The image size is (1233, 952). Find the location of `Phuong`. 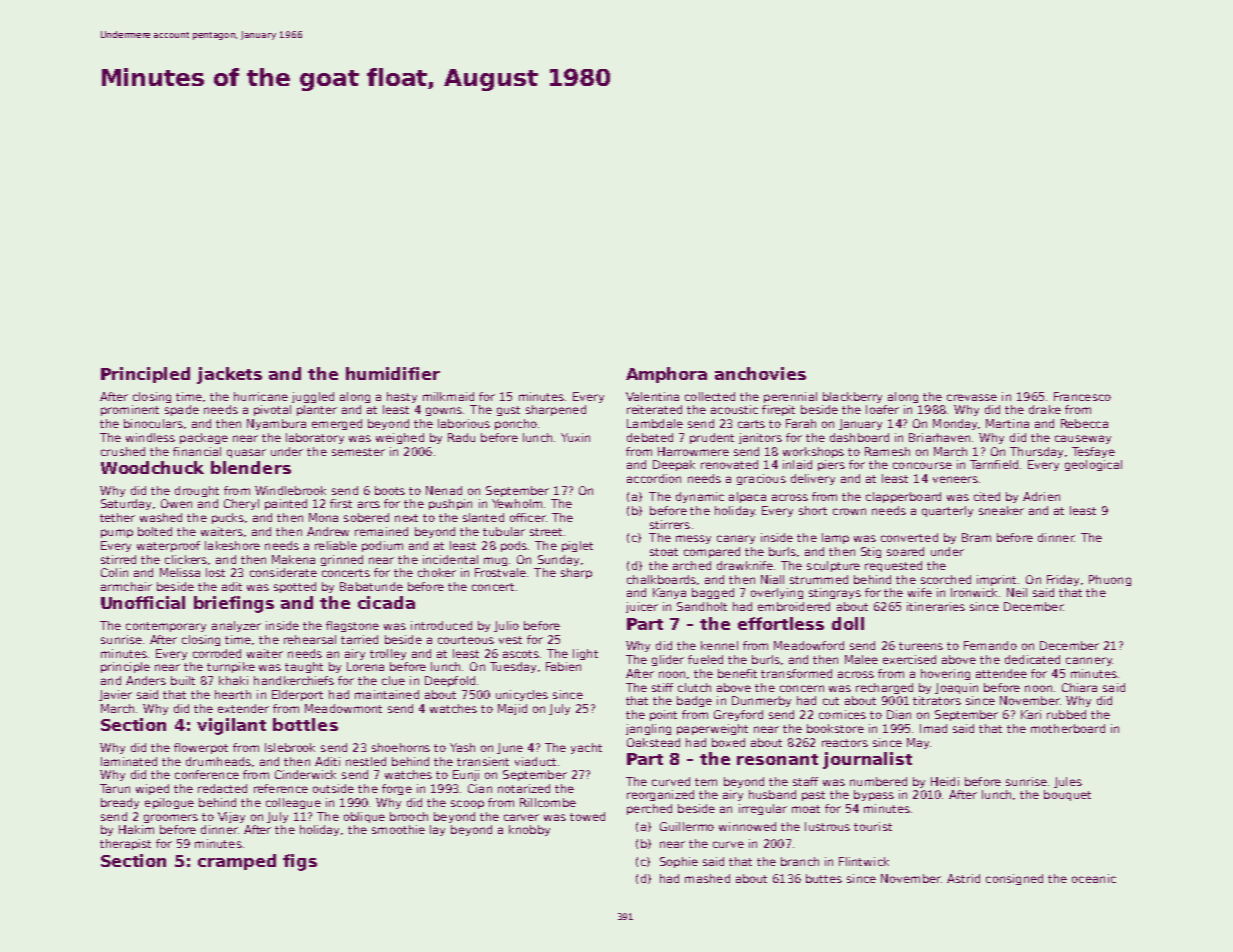

Phuong is located at coordinates (1110, 580).
